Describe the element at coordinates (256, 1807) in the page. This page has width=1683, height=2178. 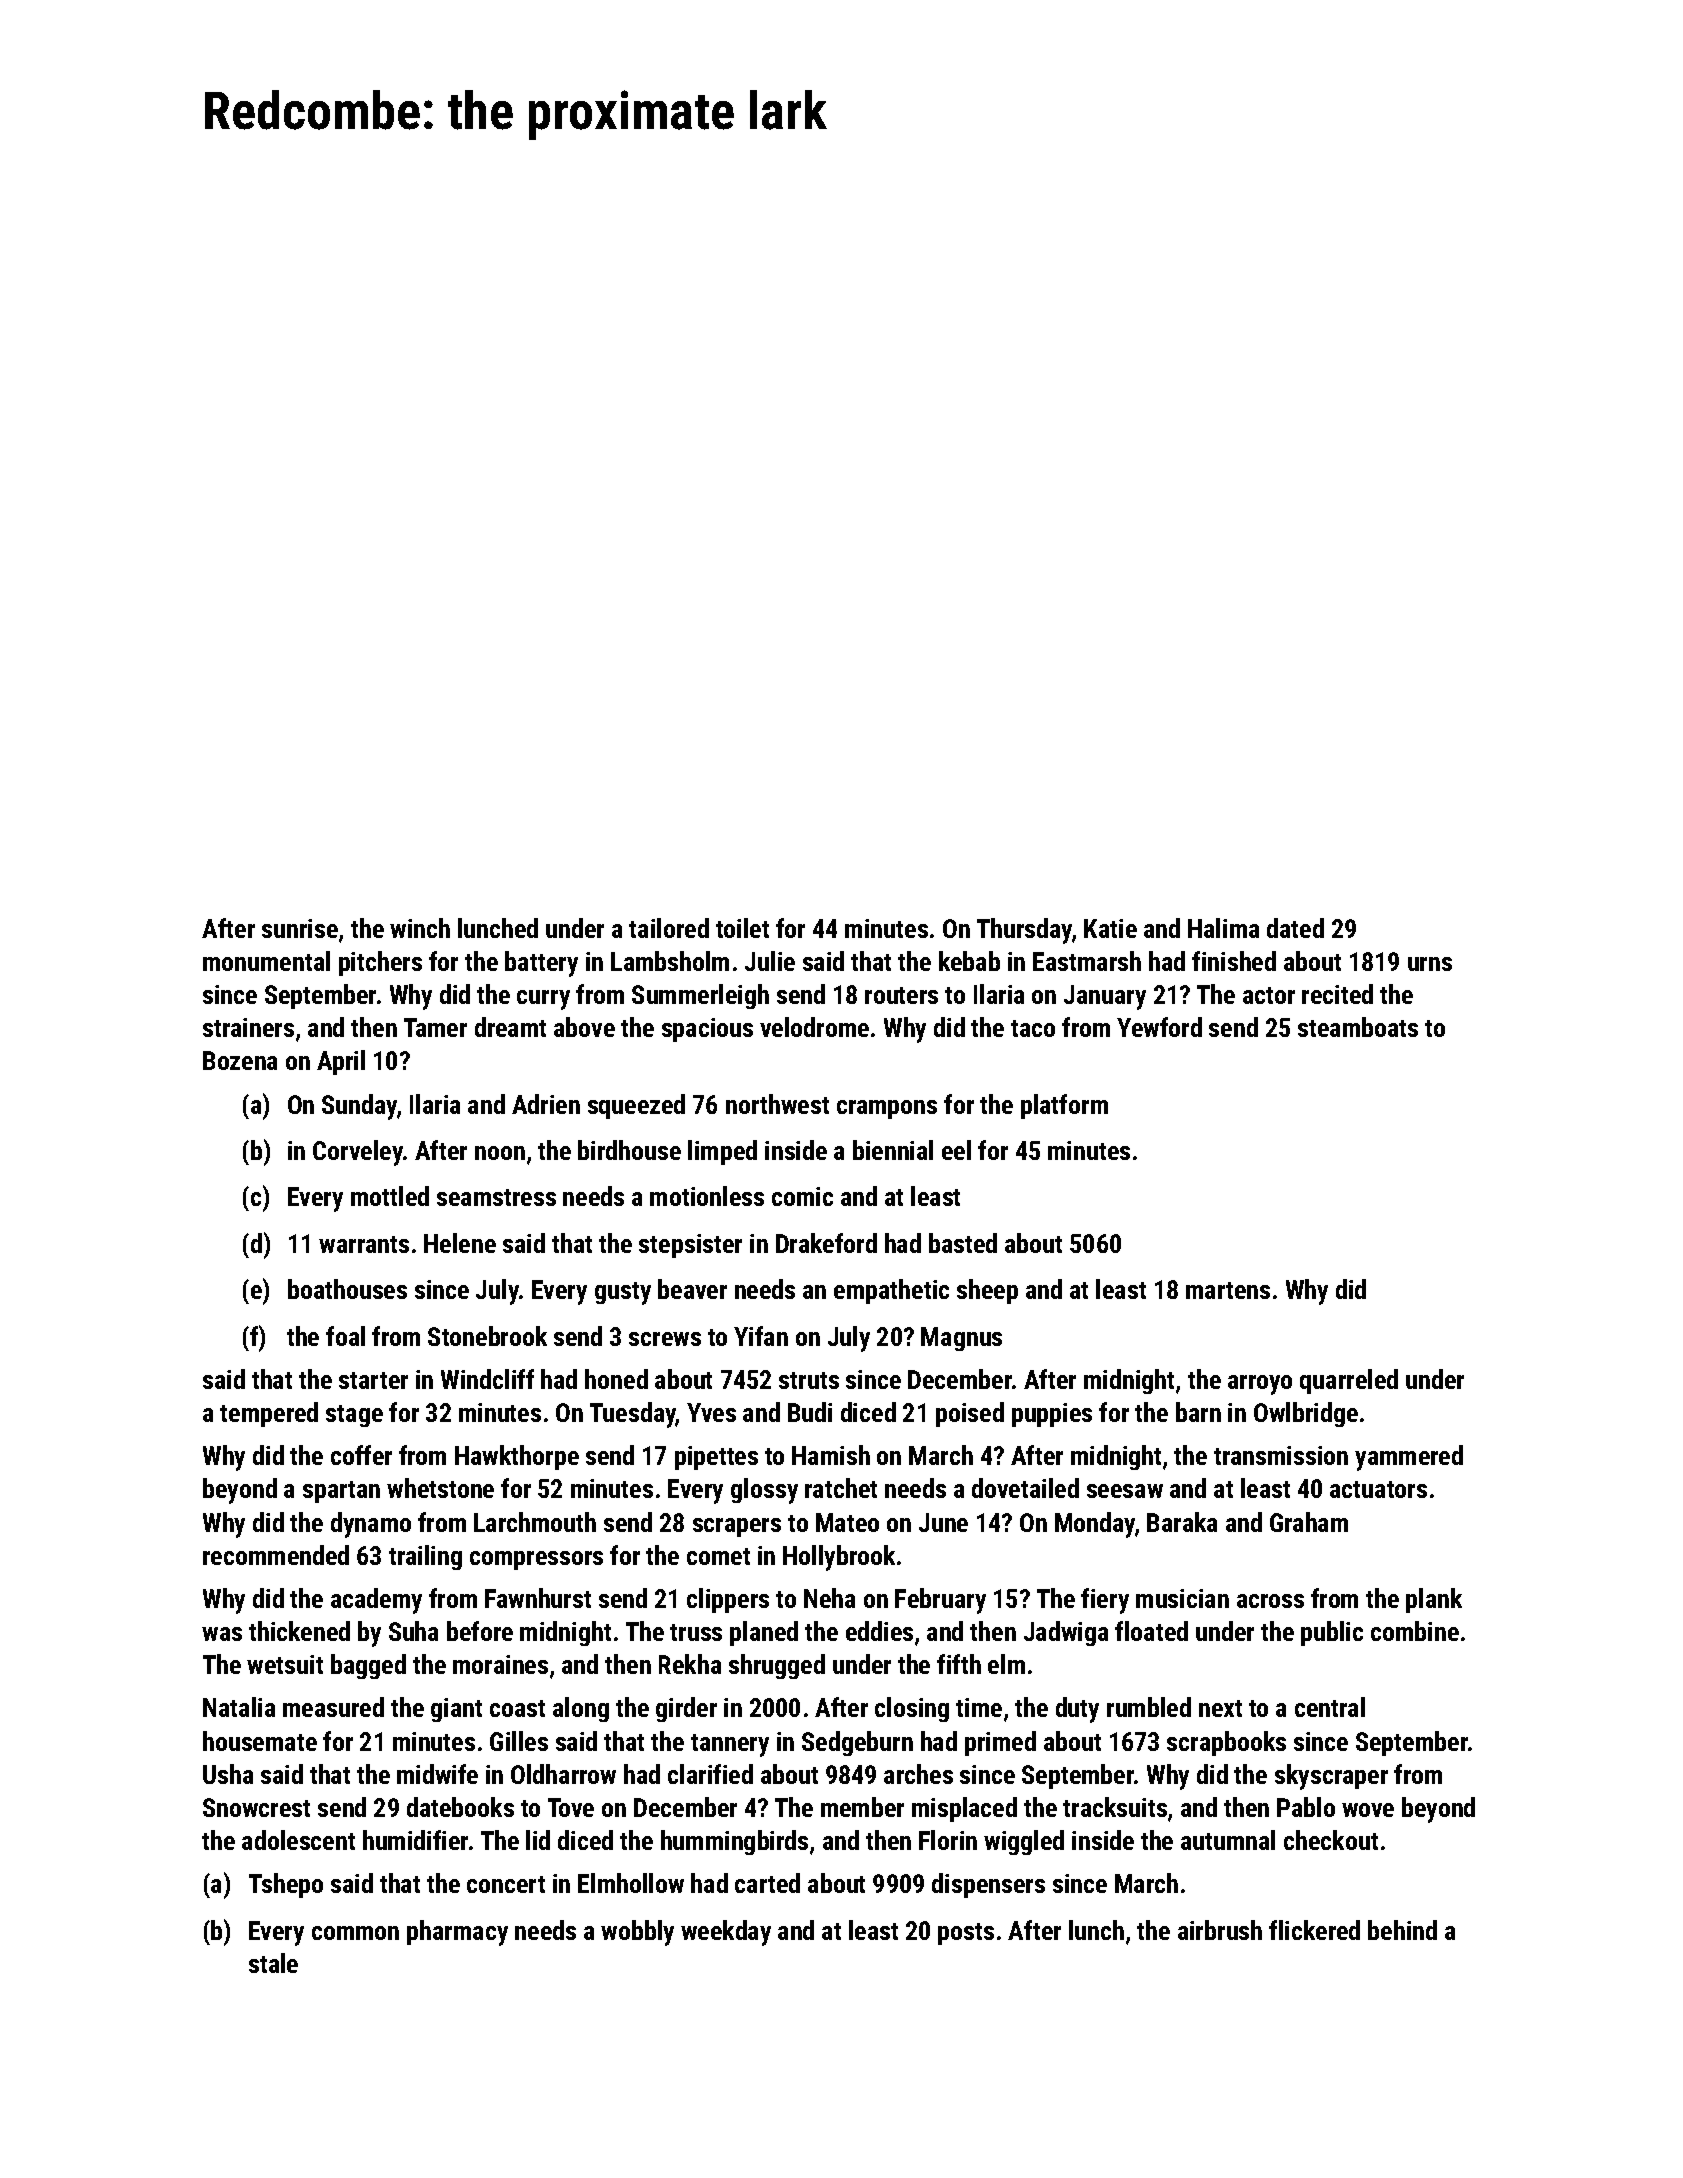
I see `Snowcrest` at that location.
